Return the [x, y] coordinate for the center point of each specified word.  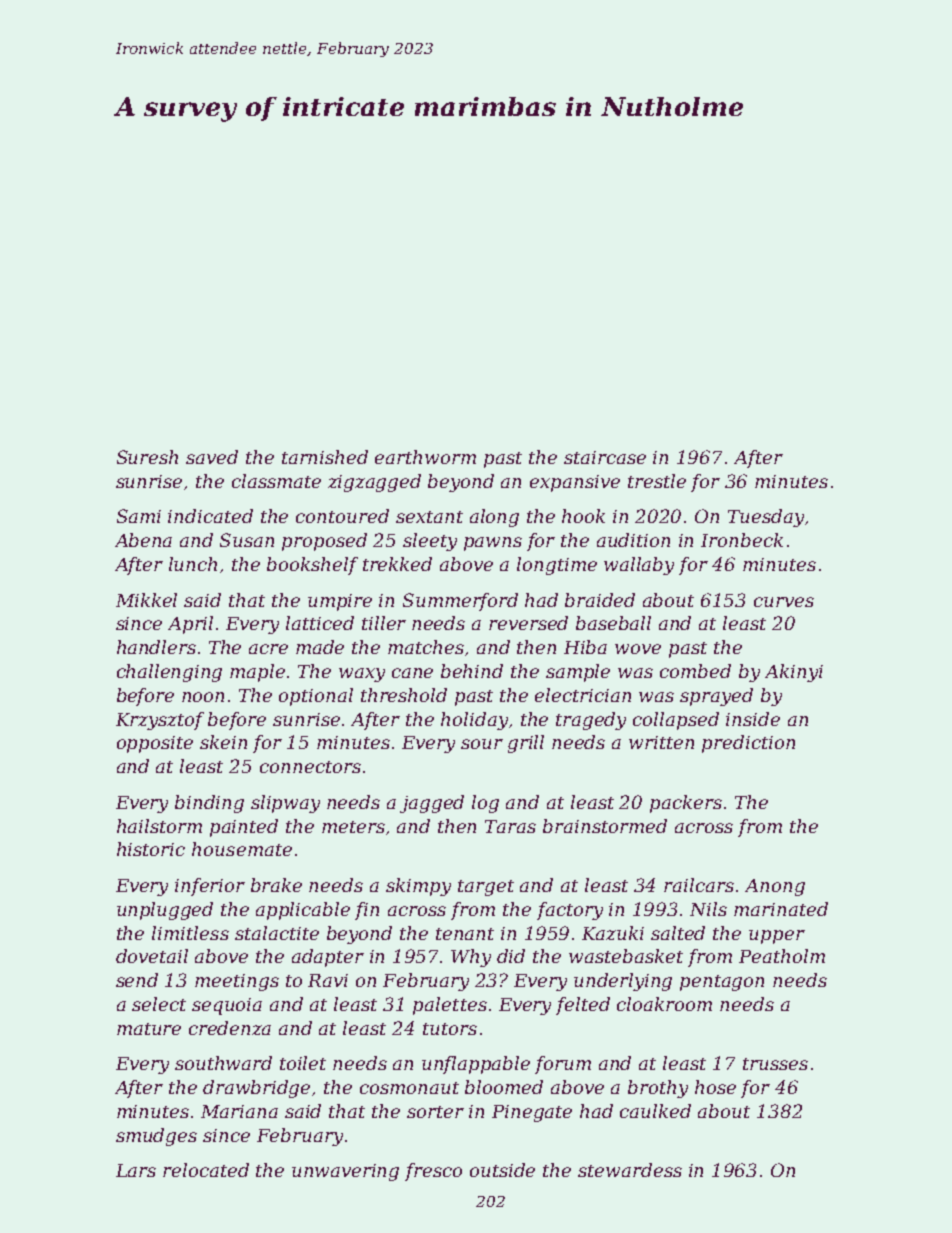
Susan [247, 540]
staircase [605, 457]
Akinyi [794, 673]
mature [149, 1029]
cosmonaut [409, 1088]
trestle [657, 481]
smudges [156, 1137]
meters [353, 827]
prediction [748, 744]
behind [472, 671]
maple [257, 673]
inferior [210, 887]
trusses [775, 1064]
